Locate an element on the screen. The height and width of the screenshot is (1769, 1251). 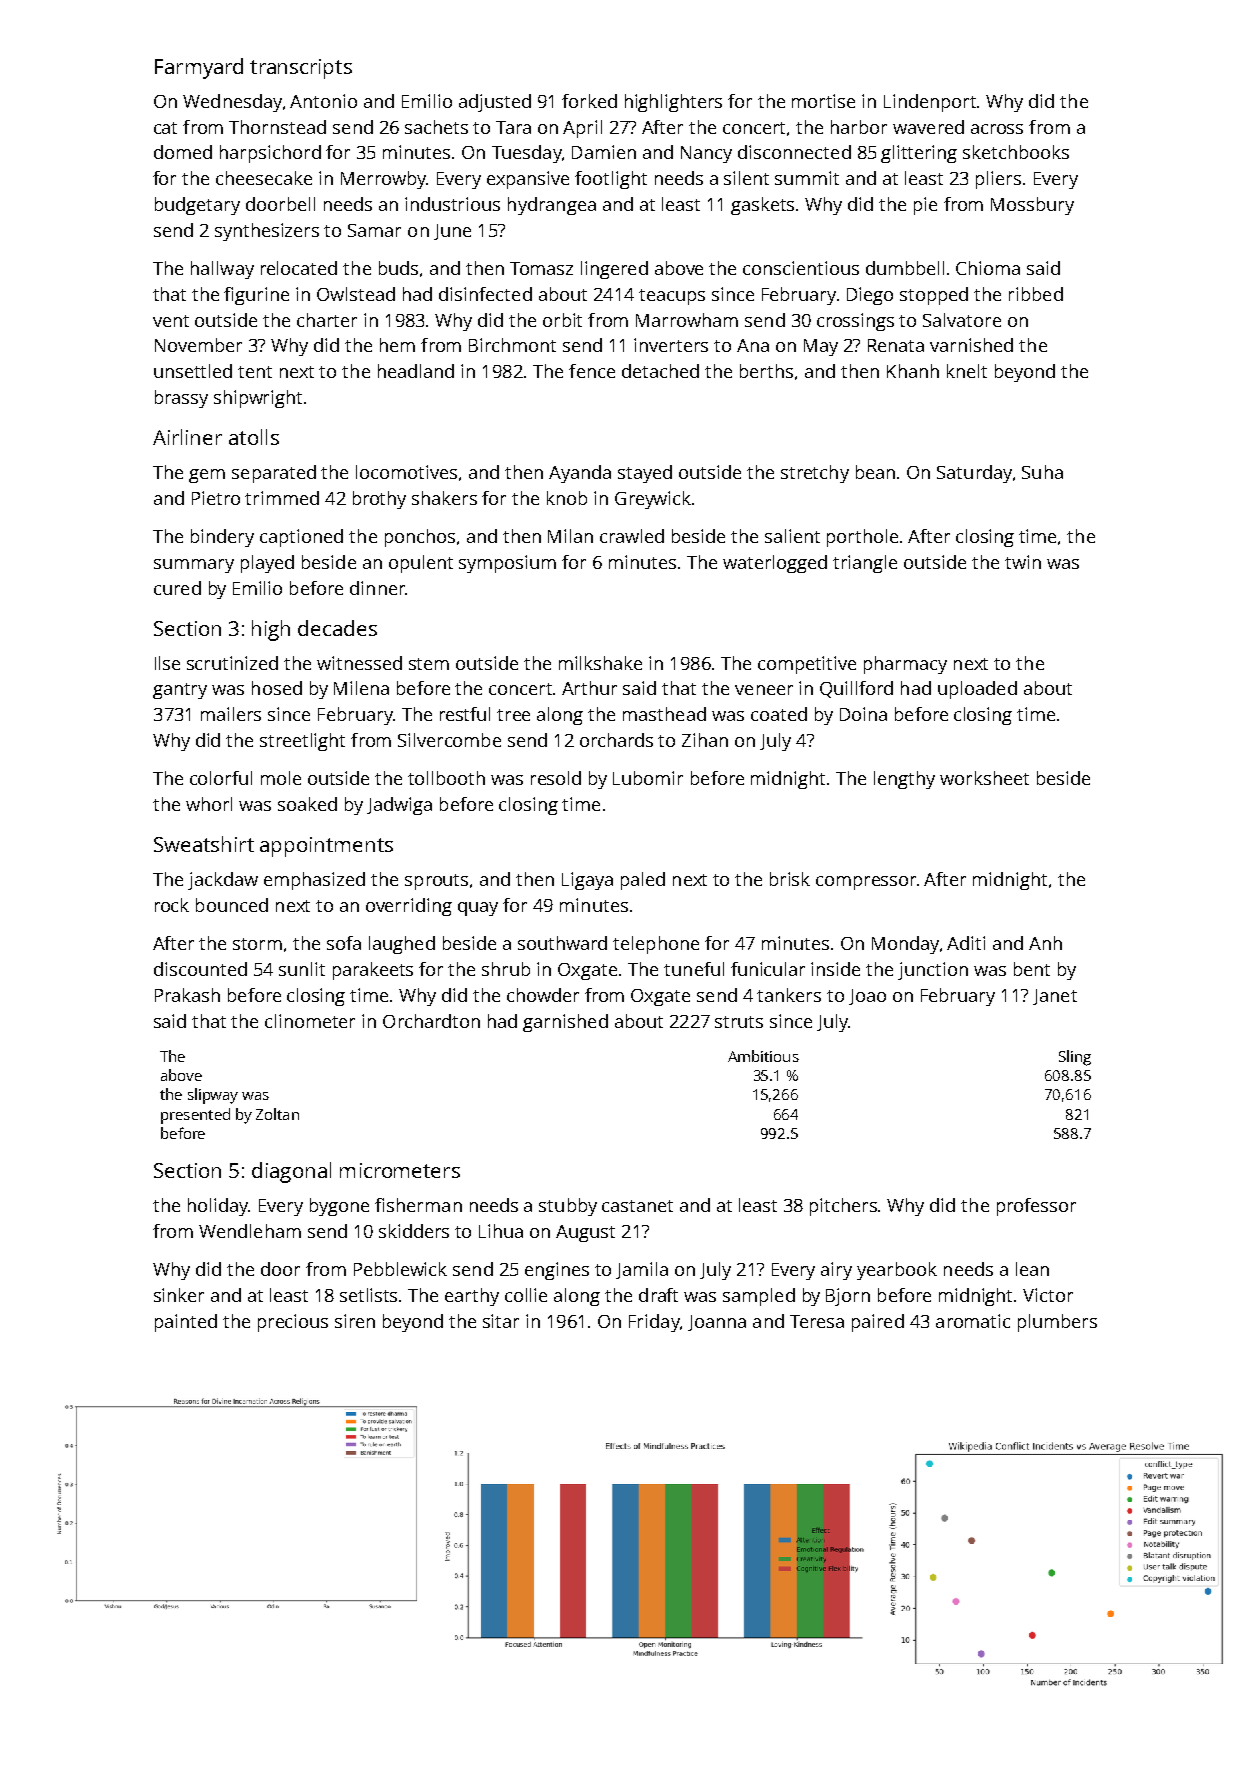
Antonio is located at coordinates (323, 101).
